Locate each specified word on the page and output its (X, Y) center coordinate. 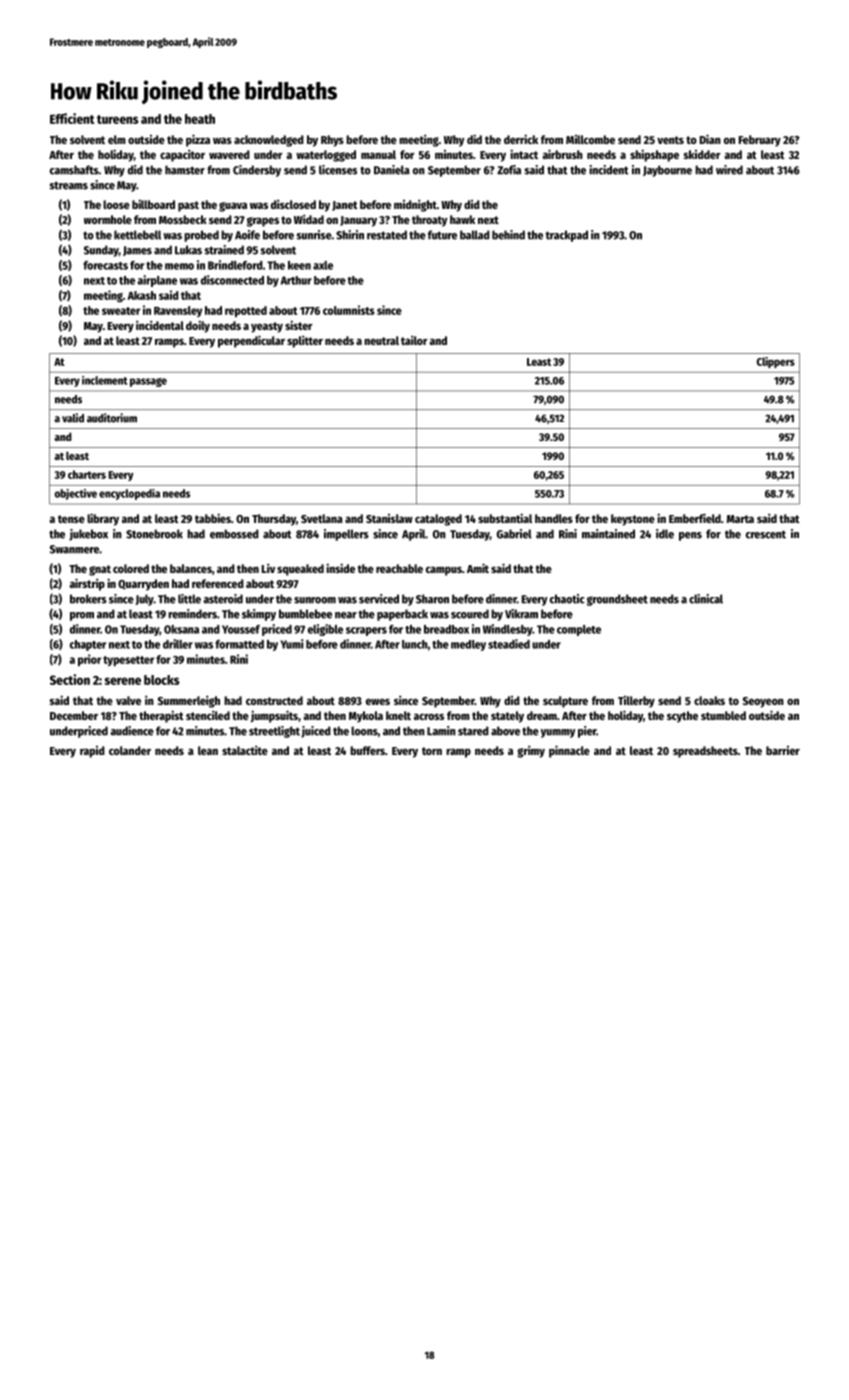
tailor (414, 340)
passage (148, 382)
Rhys (332, 141)
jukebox (88, 535)
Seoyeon (763, 702)
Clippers (776, 362)
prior (89, 660)
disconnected (232, 280)
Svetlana (322, 518)
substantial (505, 518)
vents (670, 140)
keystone (633, 520)
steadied (509, 644)
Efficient (72, 118)
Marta (740, 519)
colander (130, 750)
